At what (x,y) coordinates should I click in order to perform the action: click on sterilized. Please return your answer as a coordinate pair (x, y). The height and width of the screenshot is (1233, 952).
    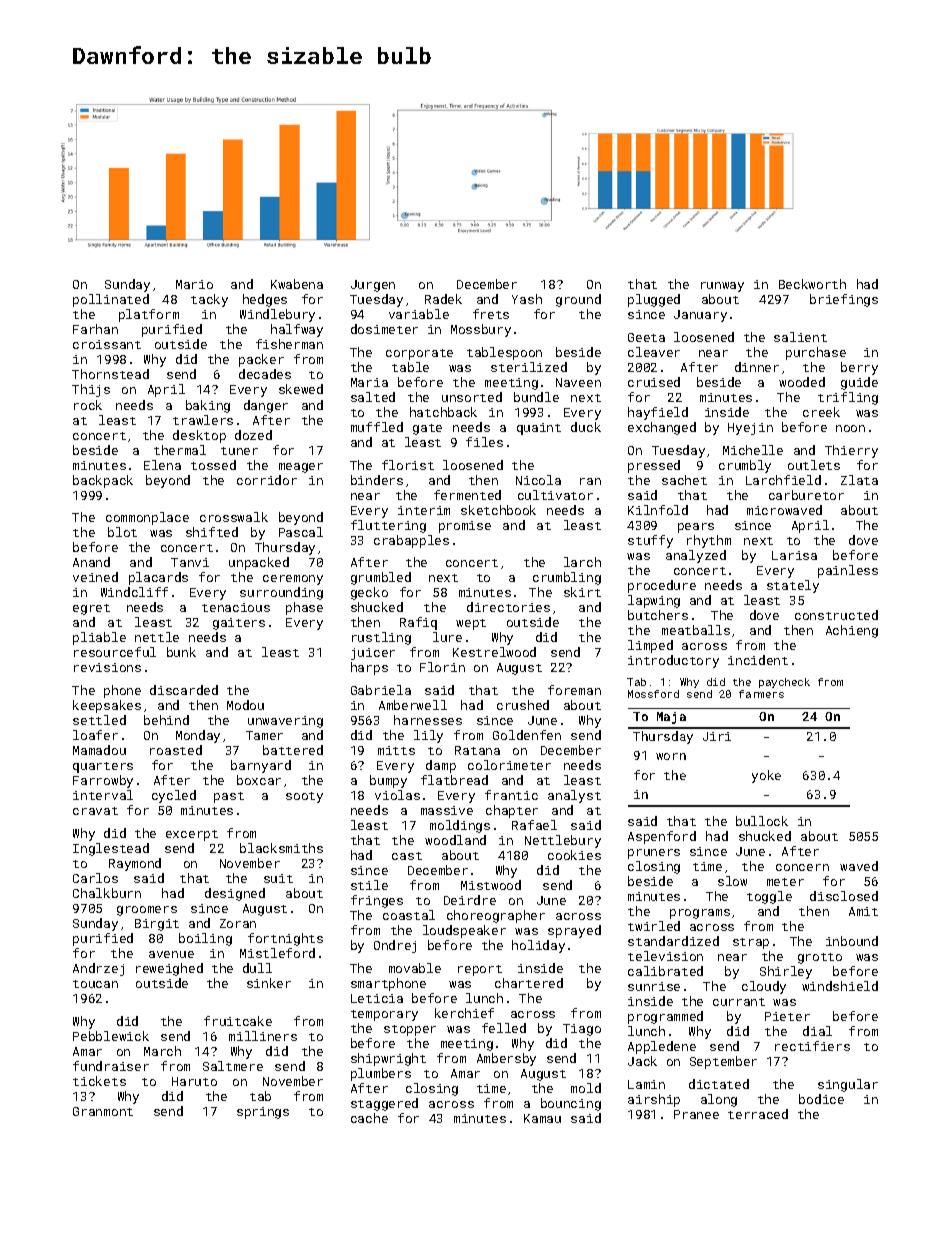
    Looking at the image, I should click on (529, 367).
